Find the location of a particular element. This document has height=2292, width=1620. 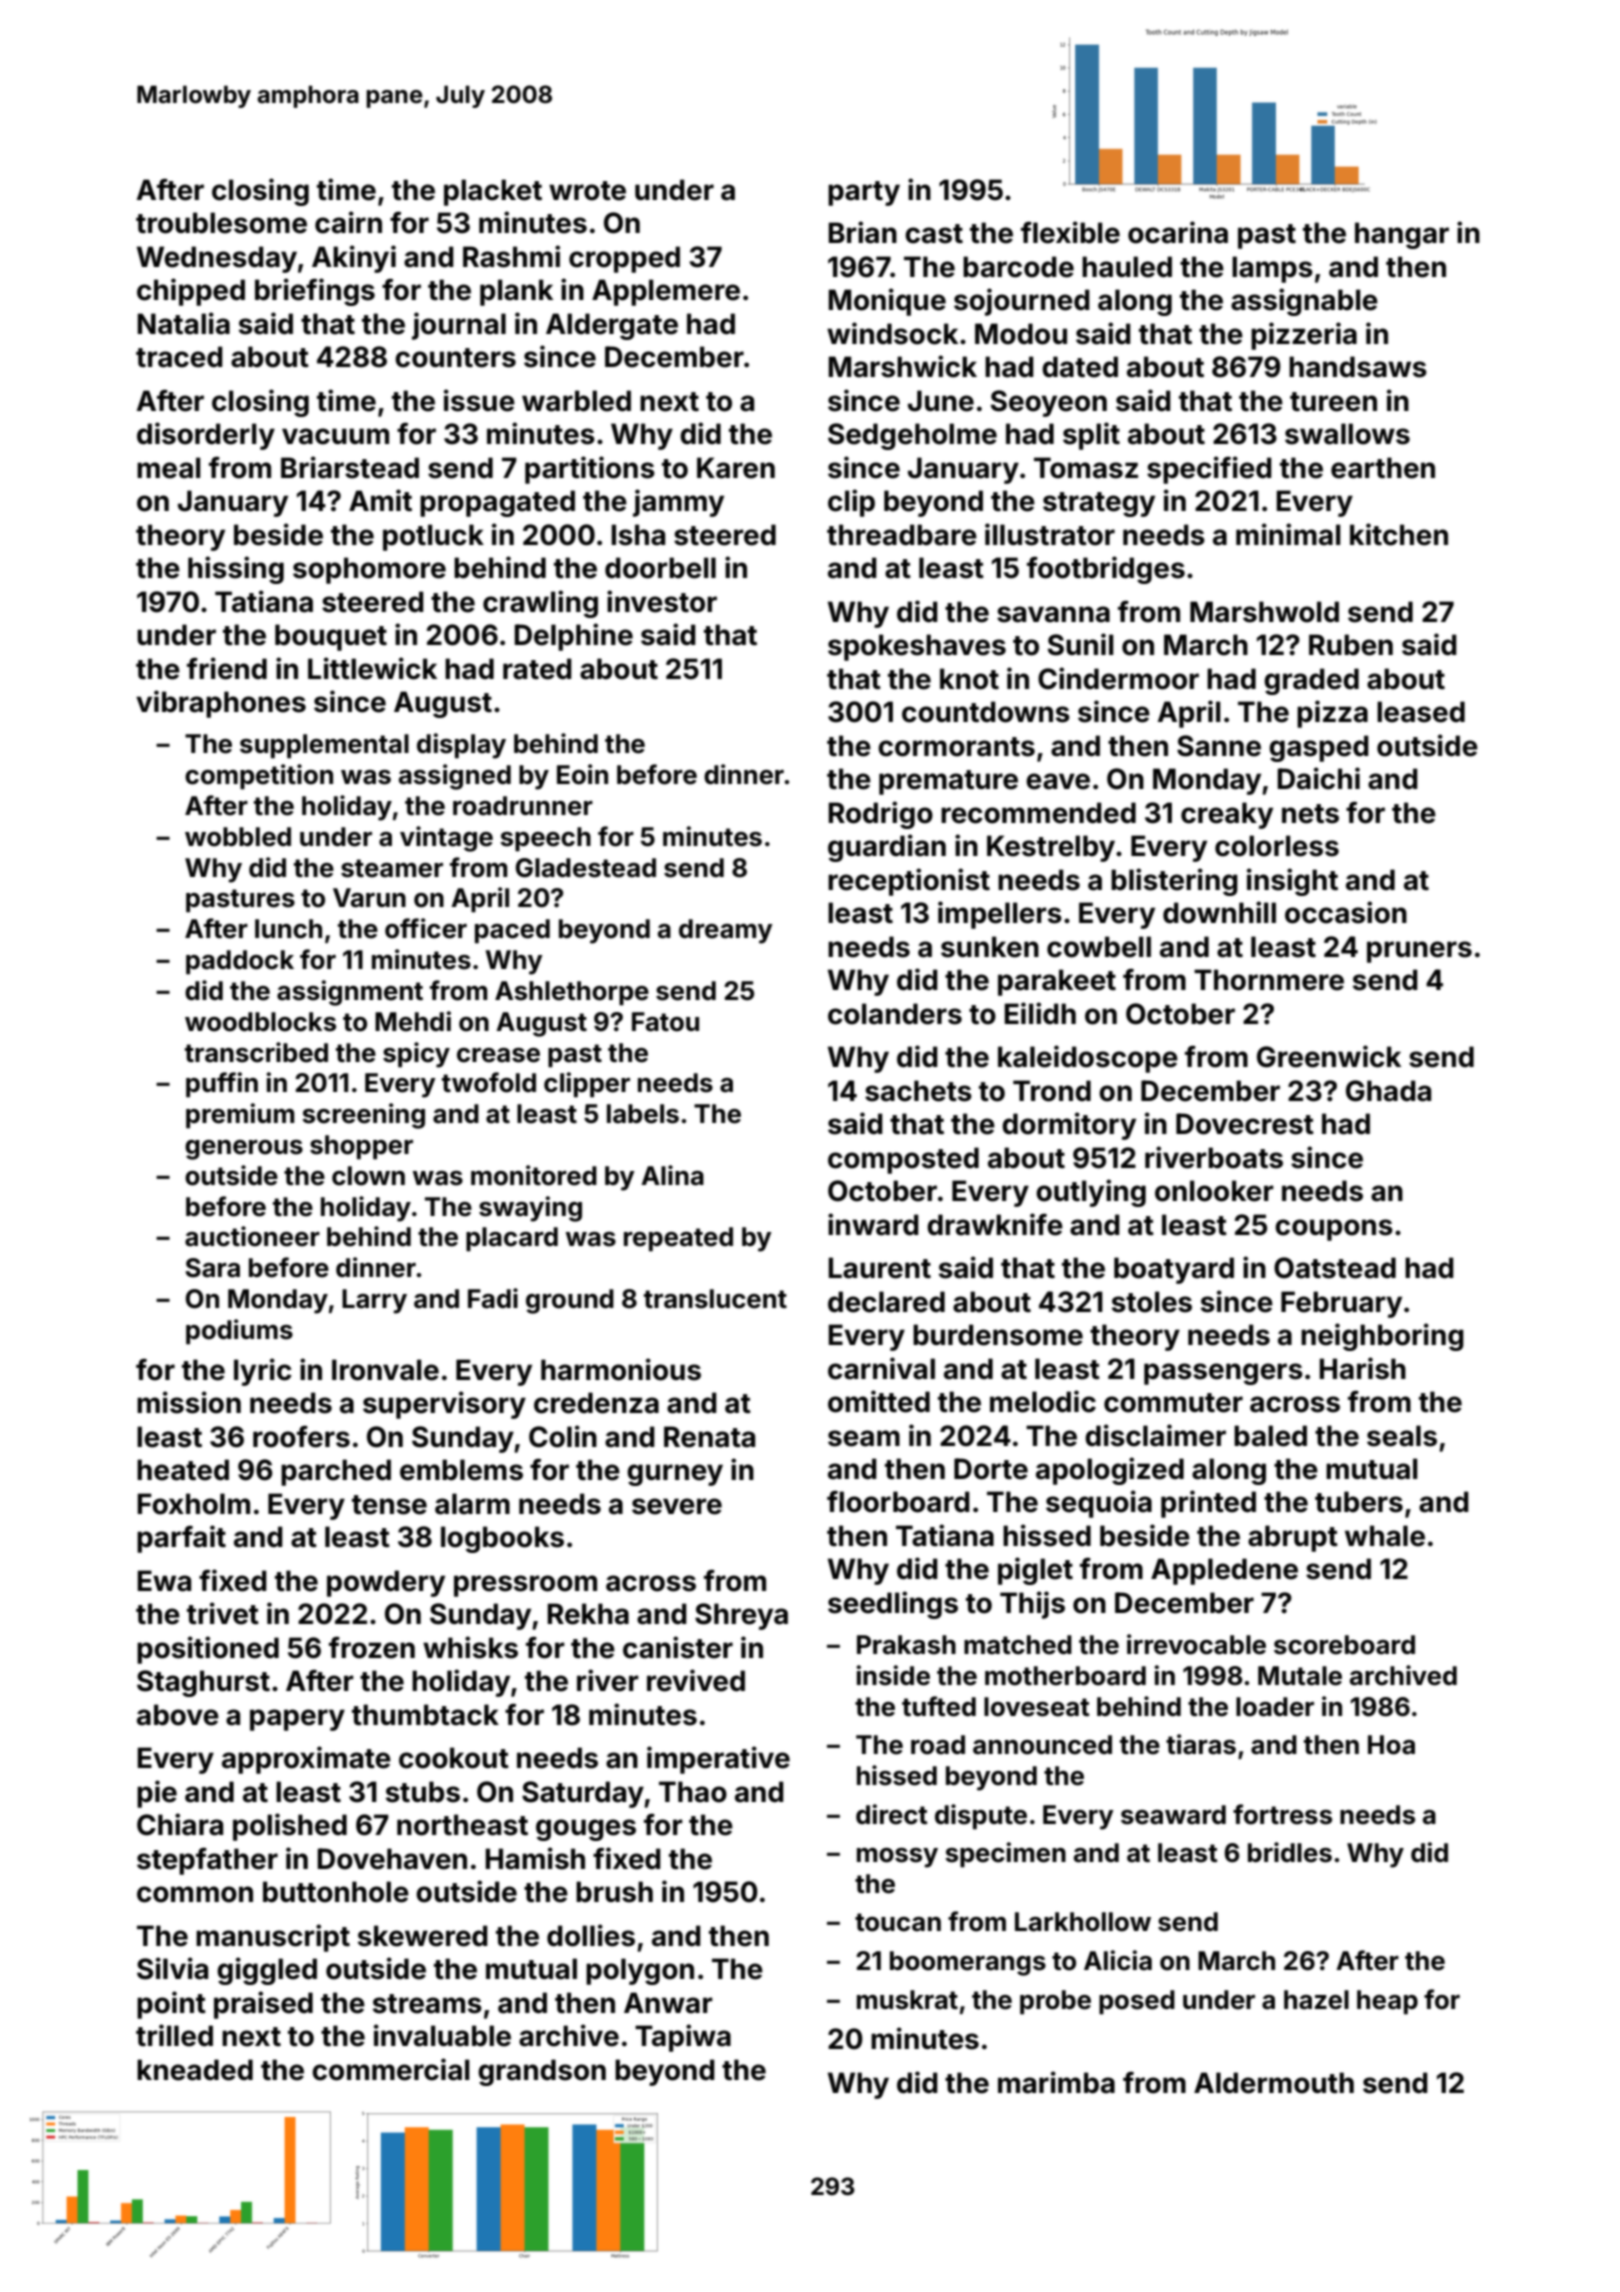

gurney is located at coordinates (675, 1475).
